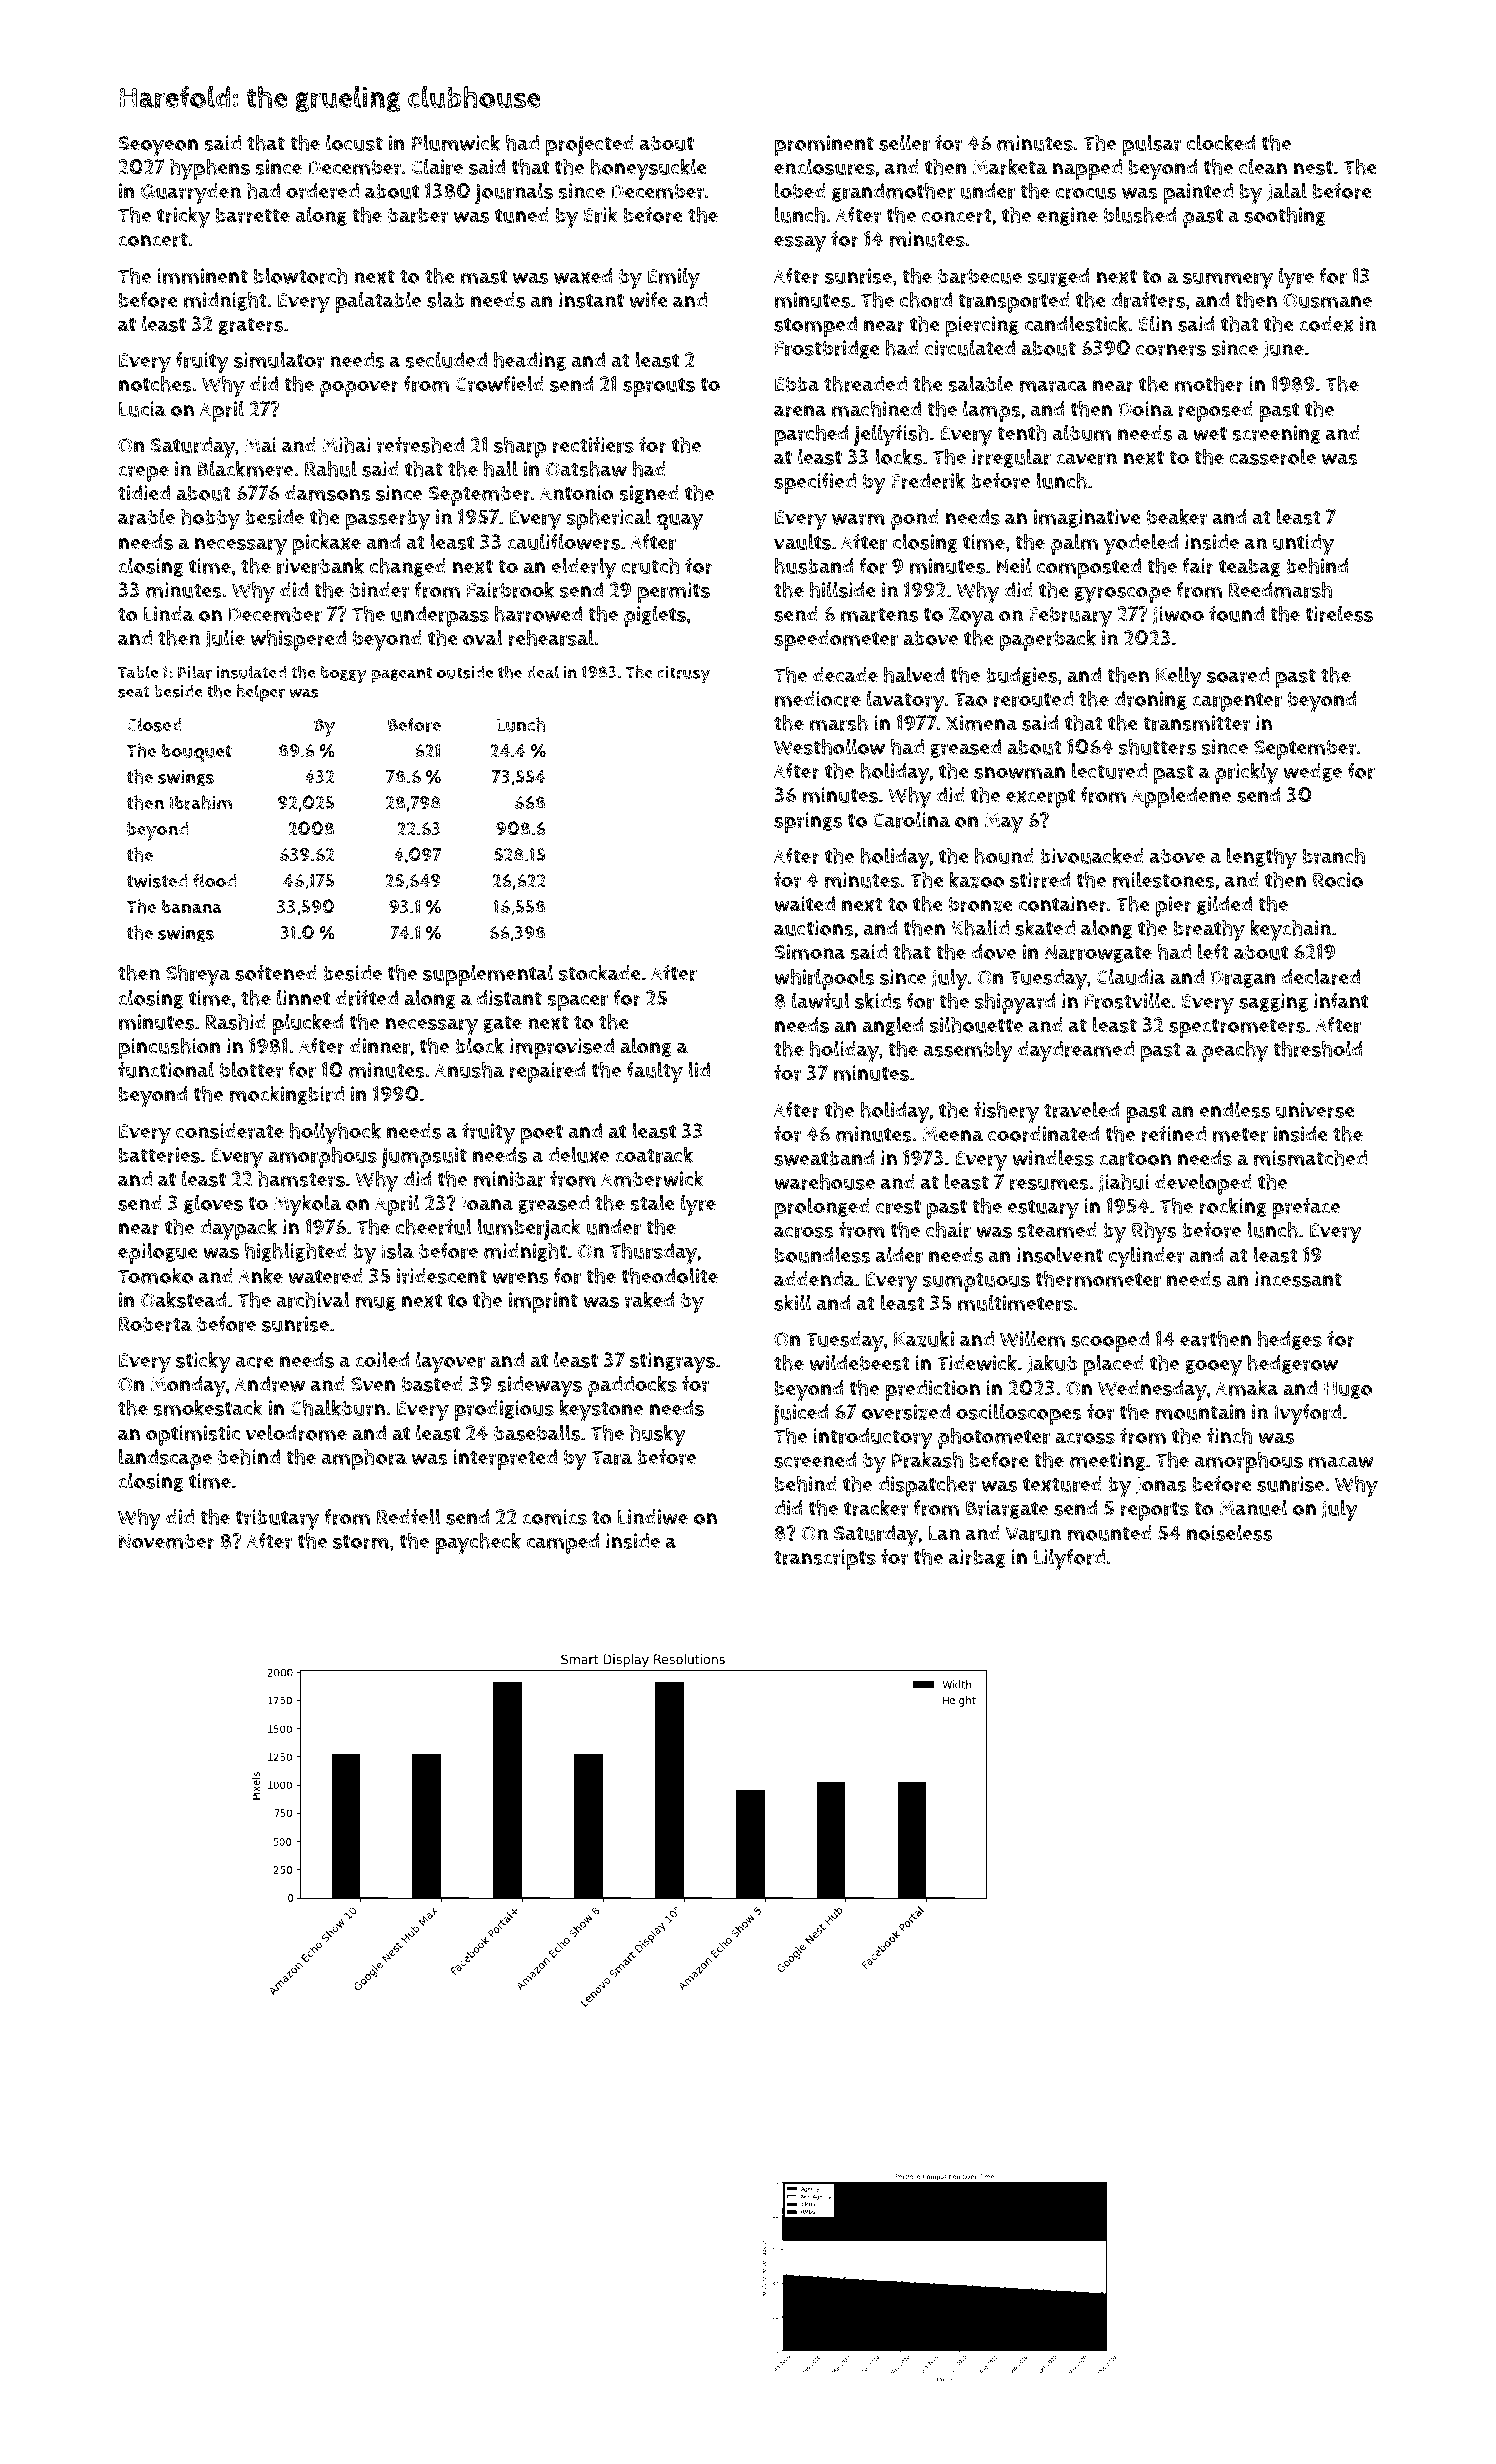  What do you see at coordinates (1131, 976) in the screenshot?
I see `Claudia` at bounding box center [1131, 976].
